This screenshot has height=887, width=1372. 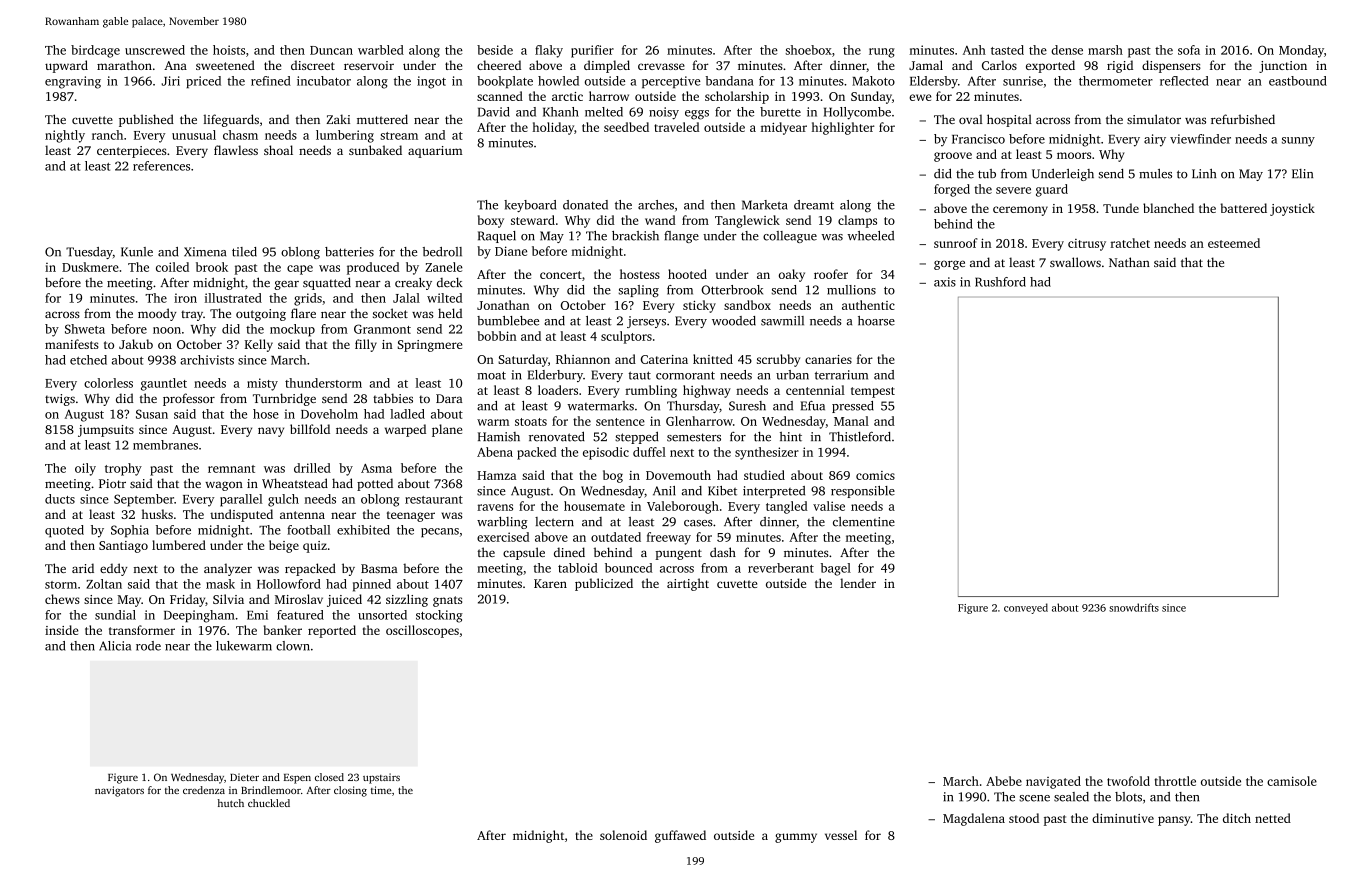 What do you see at coordinates (146, 120) in the screenshot?
I see `published` at bounding box center [146, 120].
